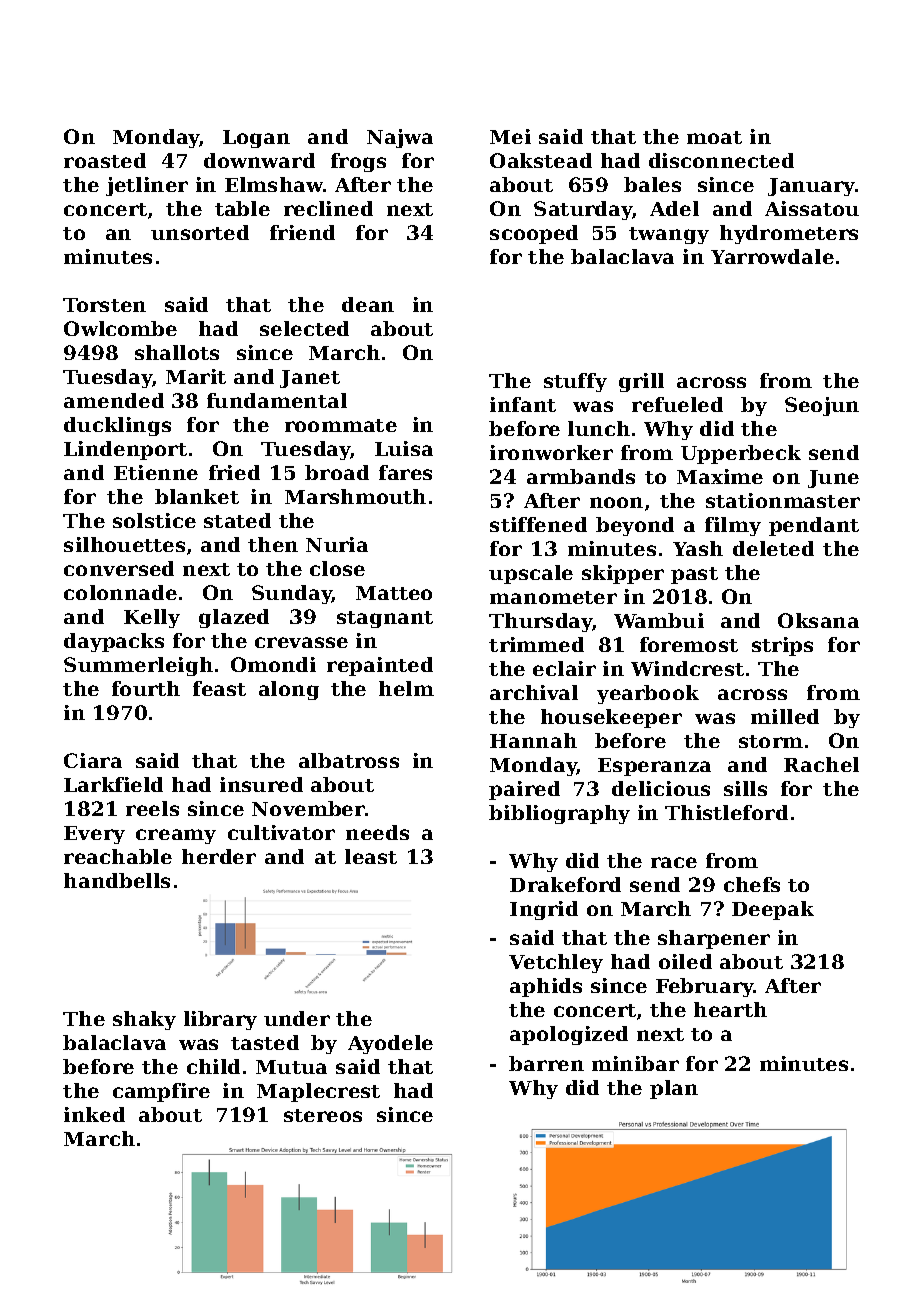 This screenshot has height=1311, width=924. Describe the element at coordinates (219, 856) in the screenshot. I see `herder` at that location.
